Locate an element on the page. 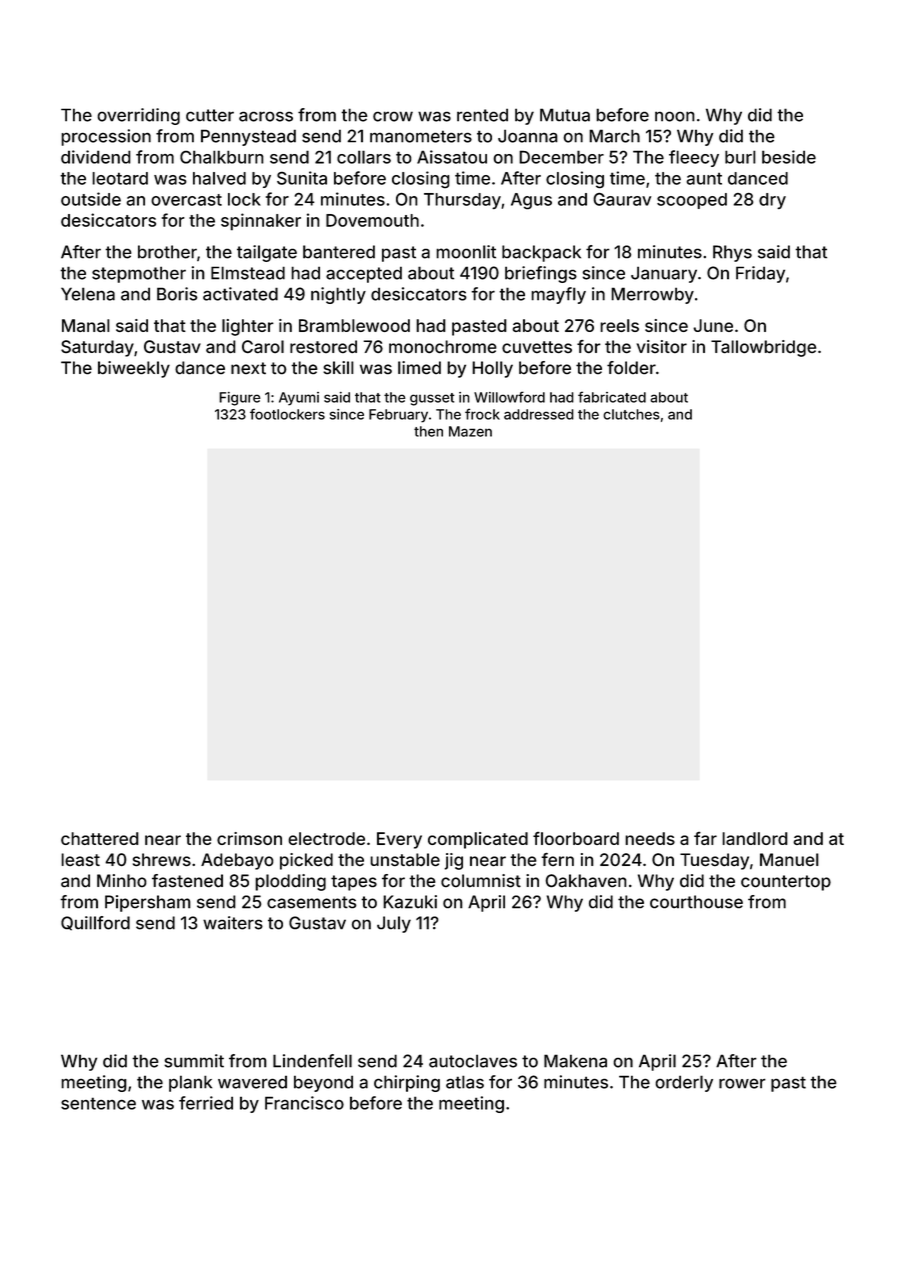 The width and height of the image is (907, 1288). electrode is located at coordinates (326, 838).
